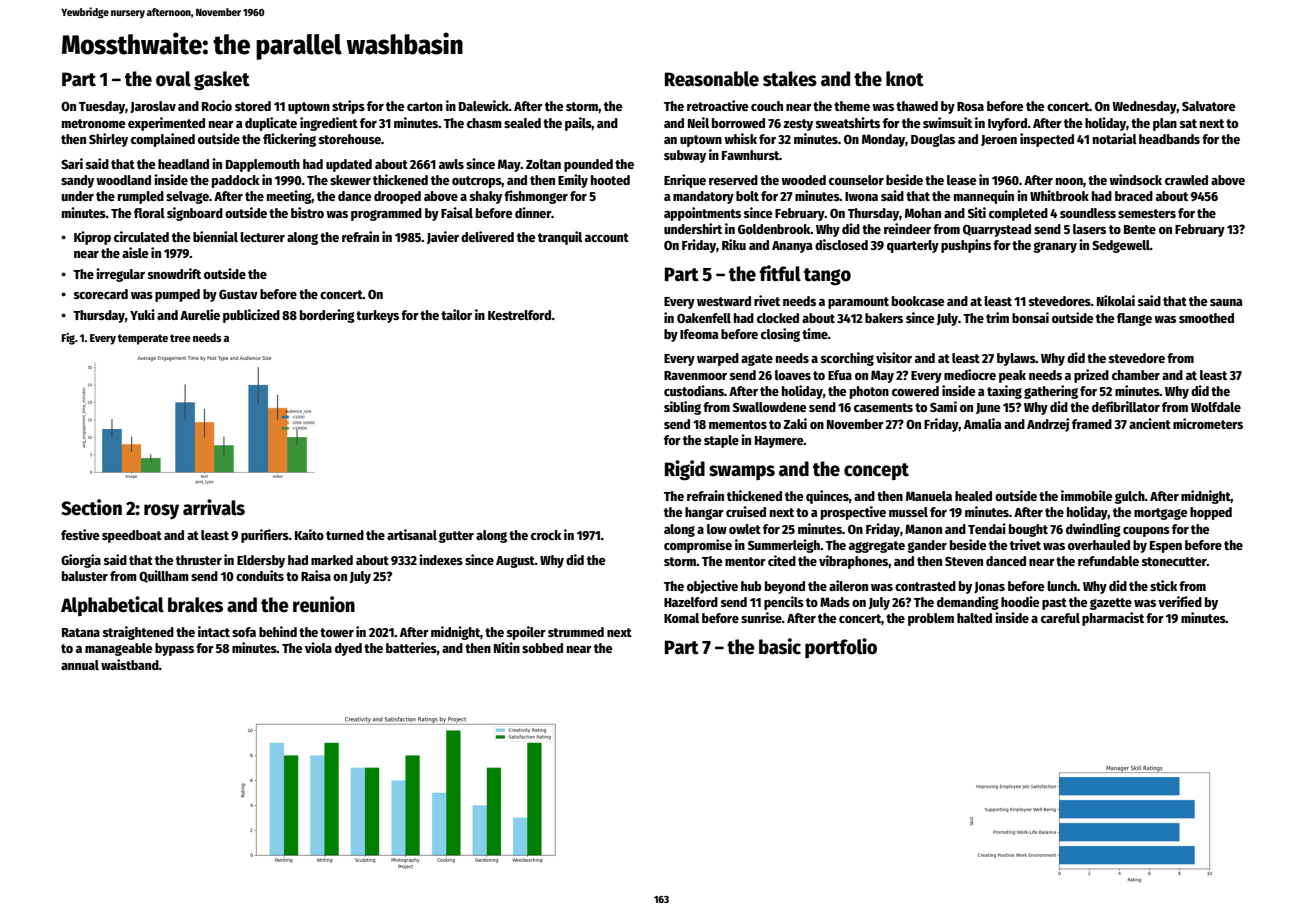  What do you see at coordinates (456, 537) in the screenshot?
I see `gutter` at bounding box center [456, 537].
